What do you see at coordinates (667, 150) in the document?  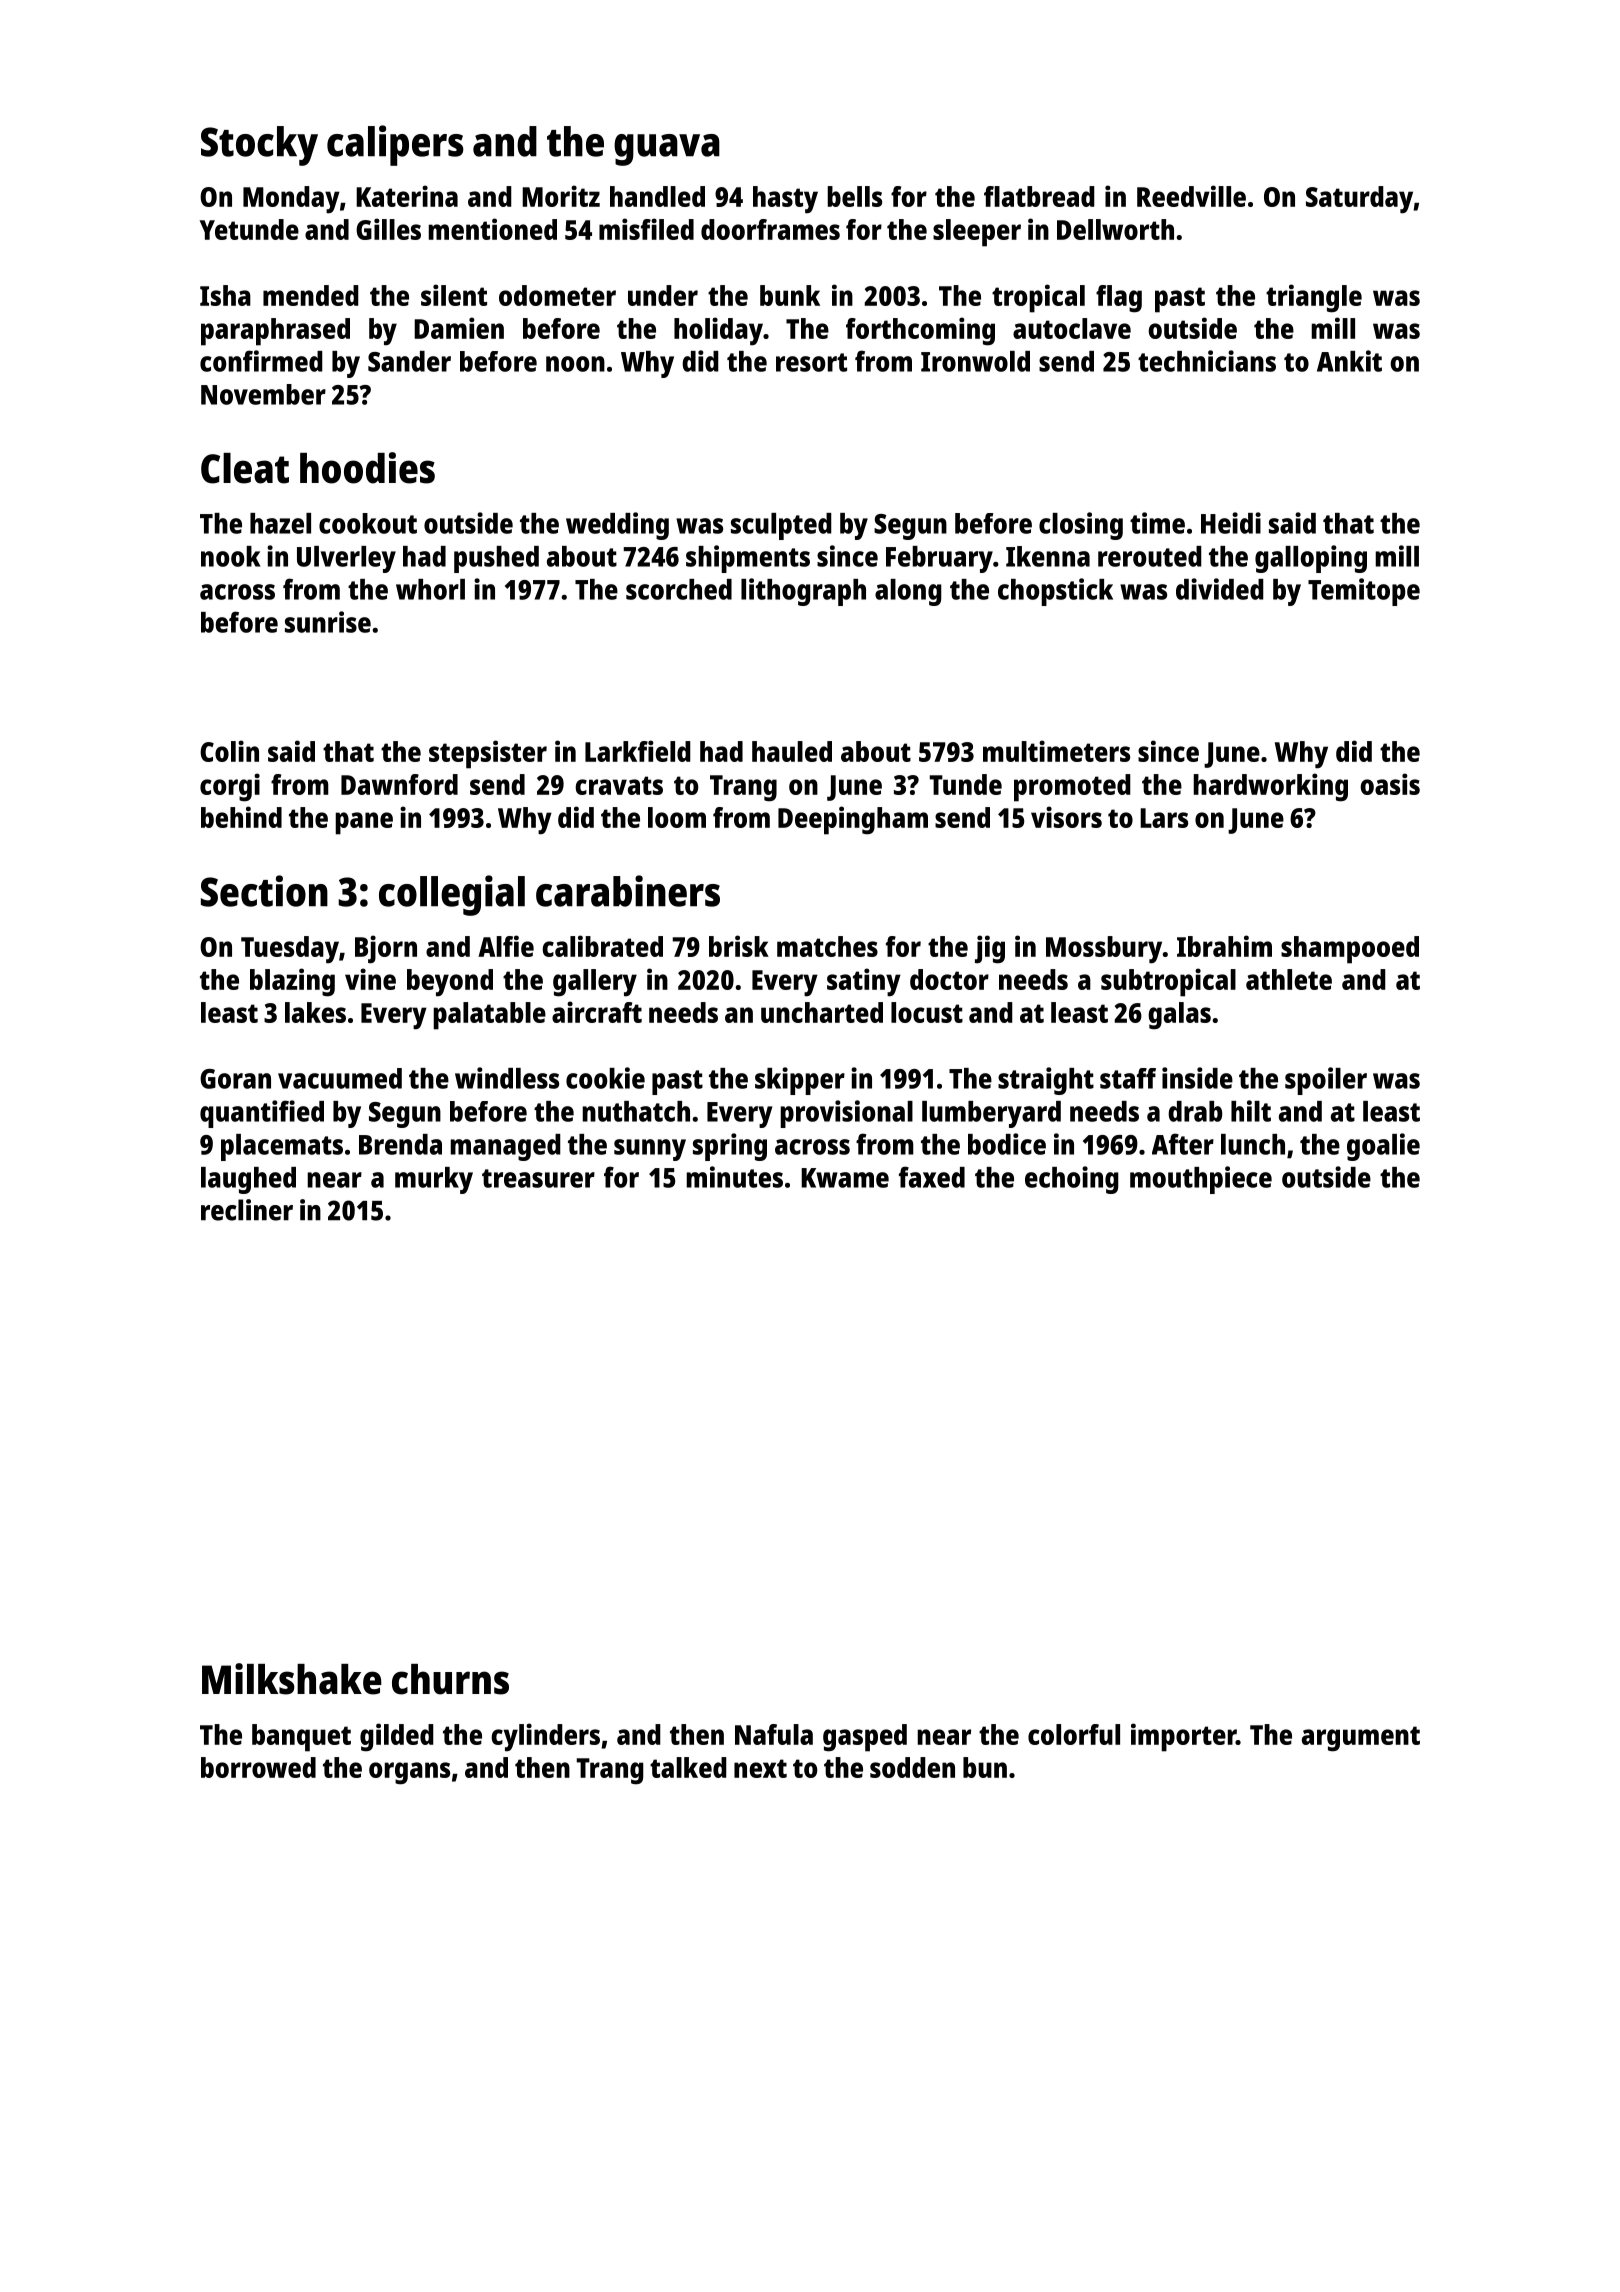 I see `guava` at bounding box center [667, 150].
